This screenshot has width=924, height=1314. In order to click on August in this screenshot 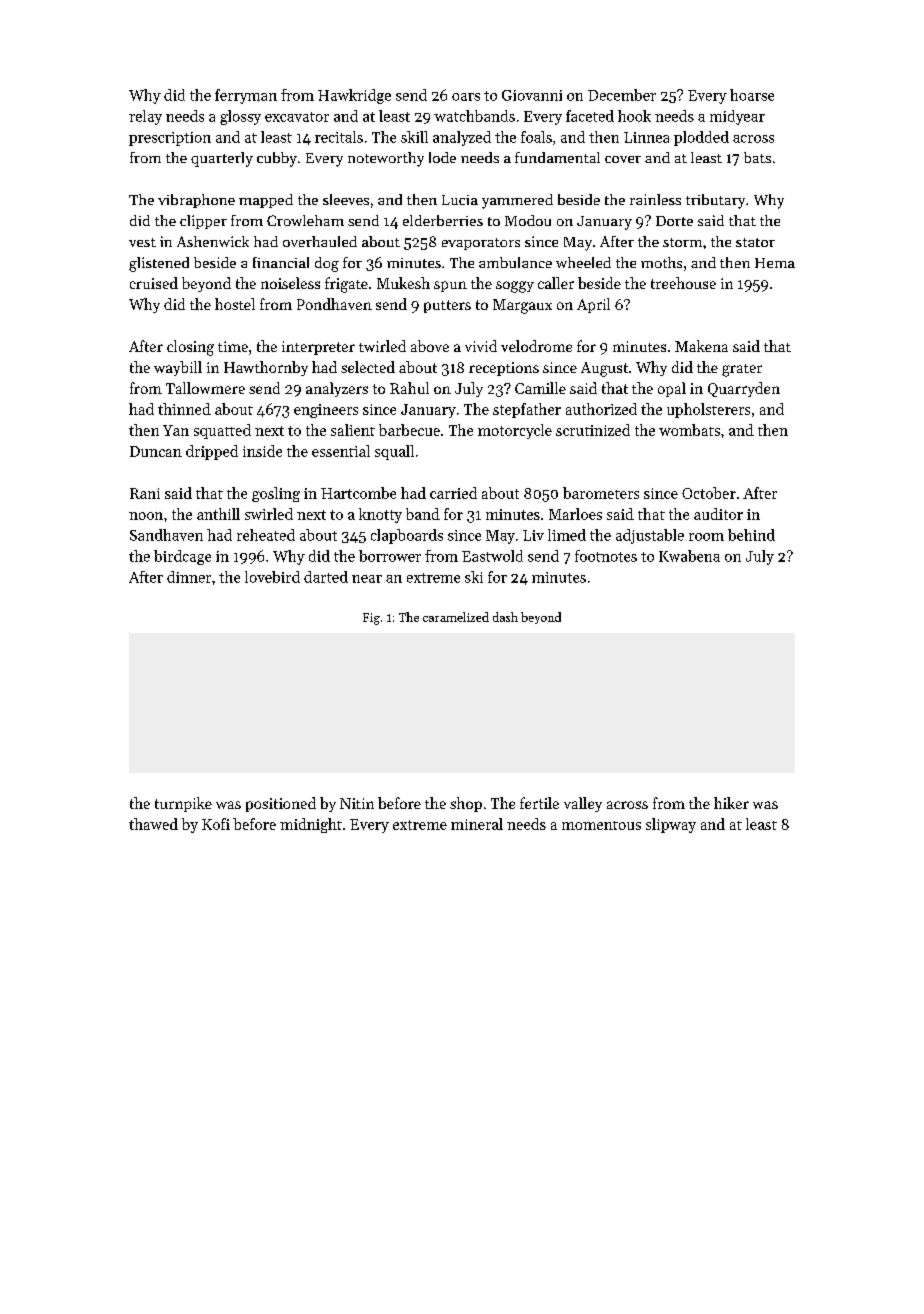, I will do `click(604, 369)`.
